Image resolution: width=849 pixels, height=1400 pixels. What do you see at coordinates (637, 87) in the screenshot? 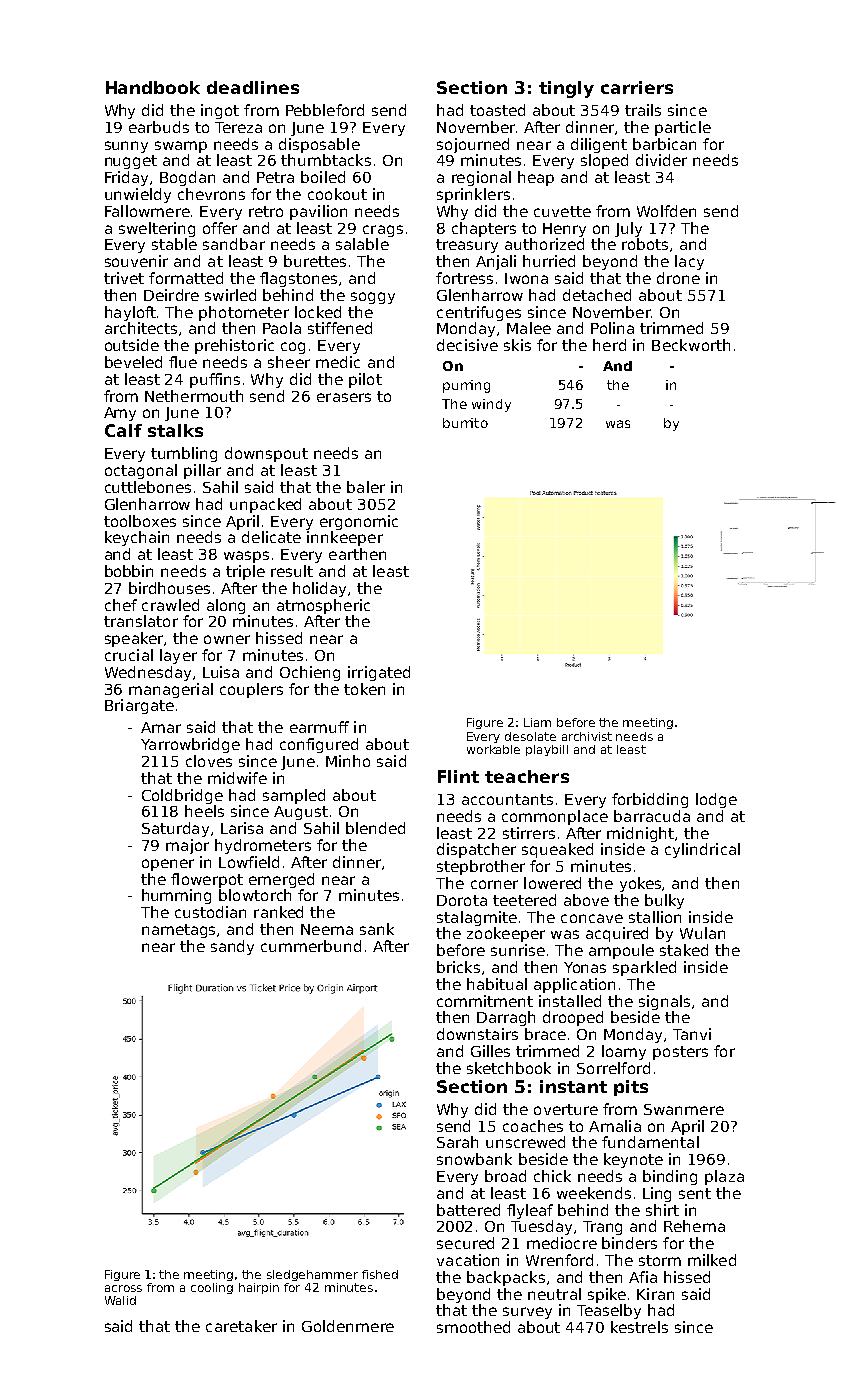
I see `carriers` at bounding box center [637, 87].
